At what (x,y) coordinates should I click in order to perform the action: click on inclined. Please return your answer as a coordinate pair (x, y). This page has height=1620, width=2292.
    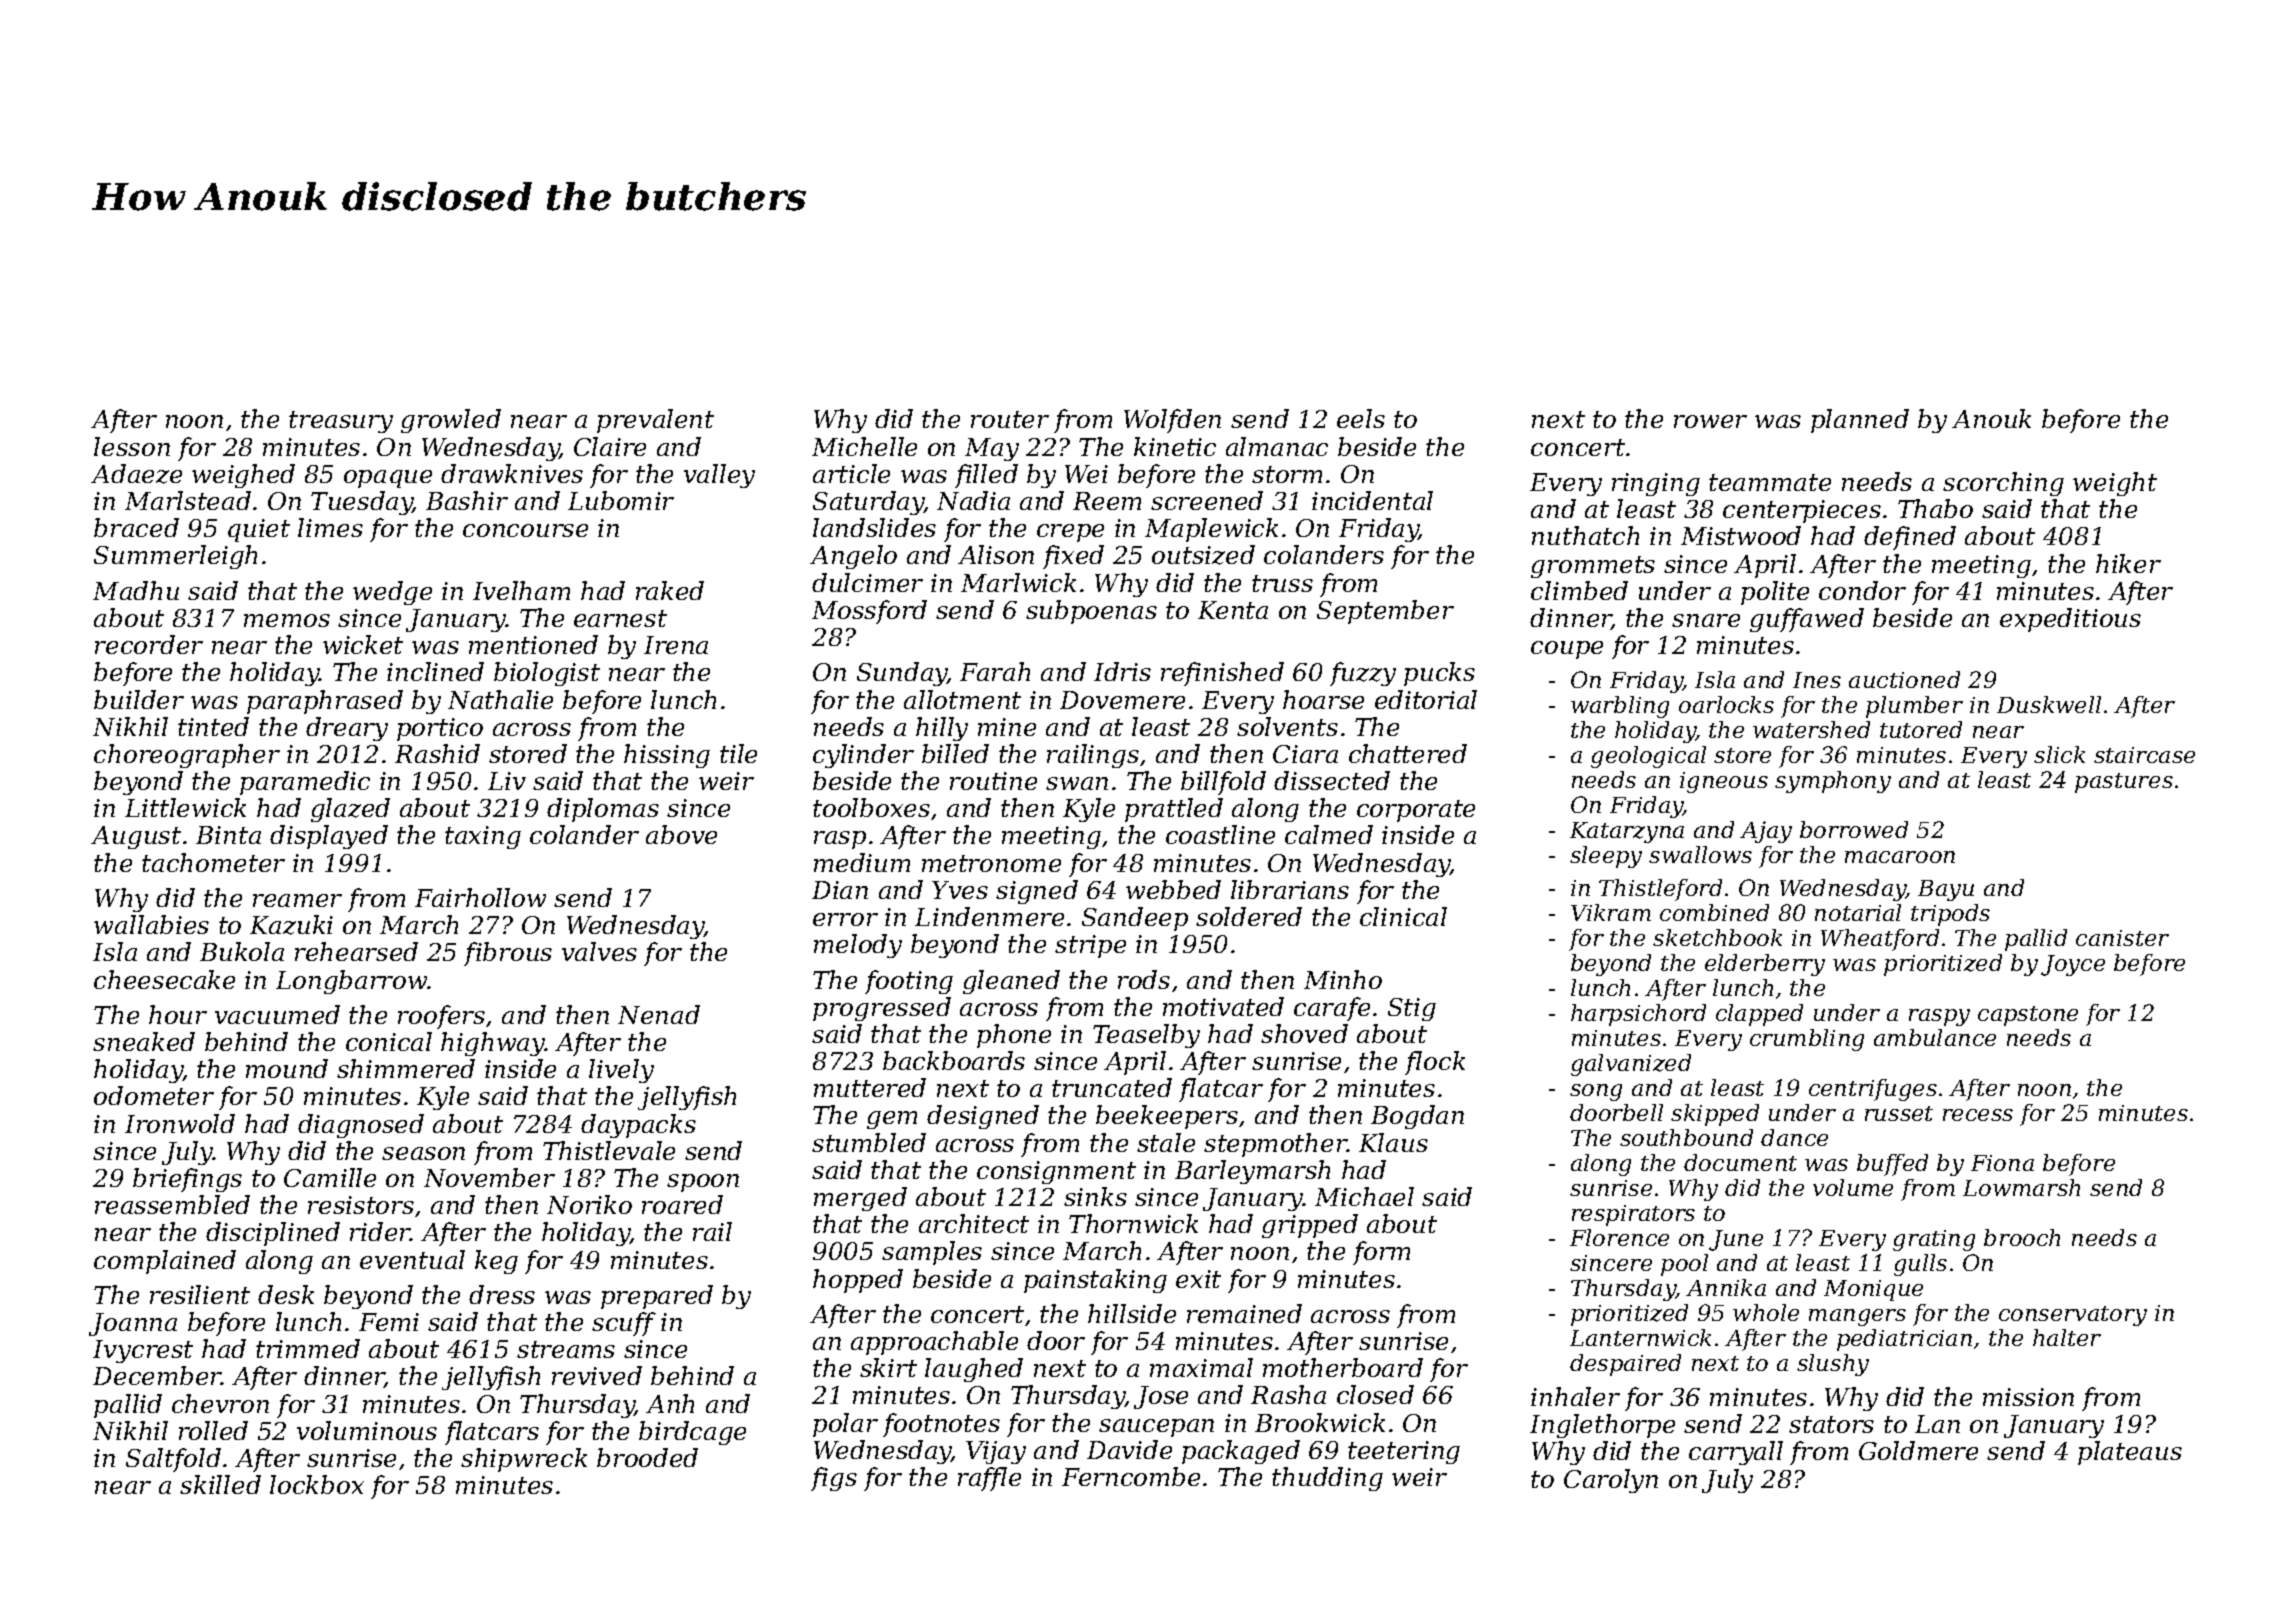
    Looking at the image, I should click on (435, 671).
